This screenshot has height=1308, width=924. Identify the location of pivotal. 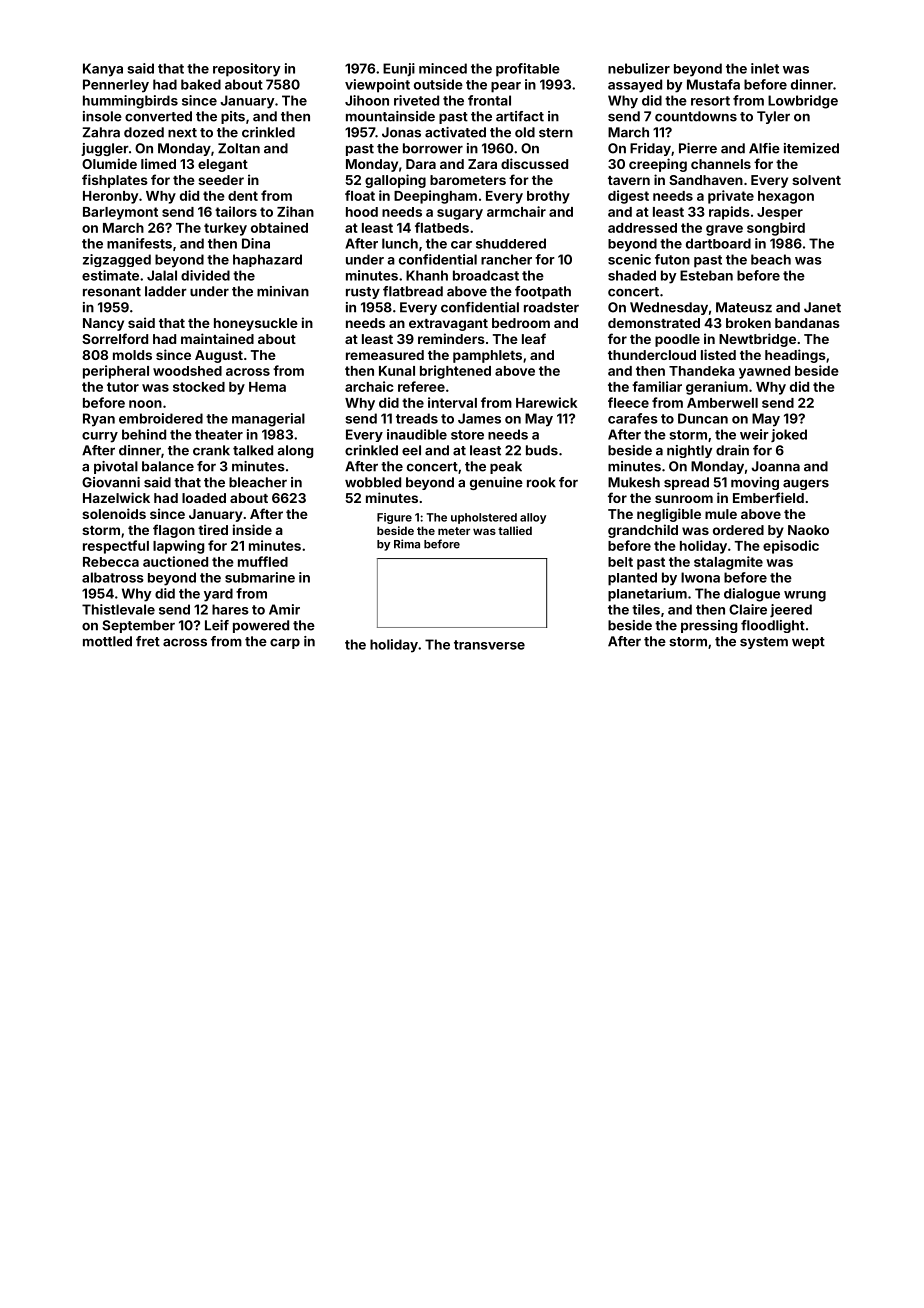
(116, 467).
